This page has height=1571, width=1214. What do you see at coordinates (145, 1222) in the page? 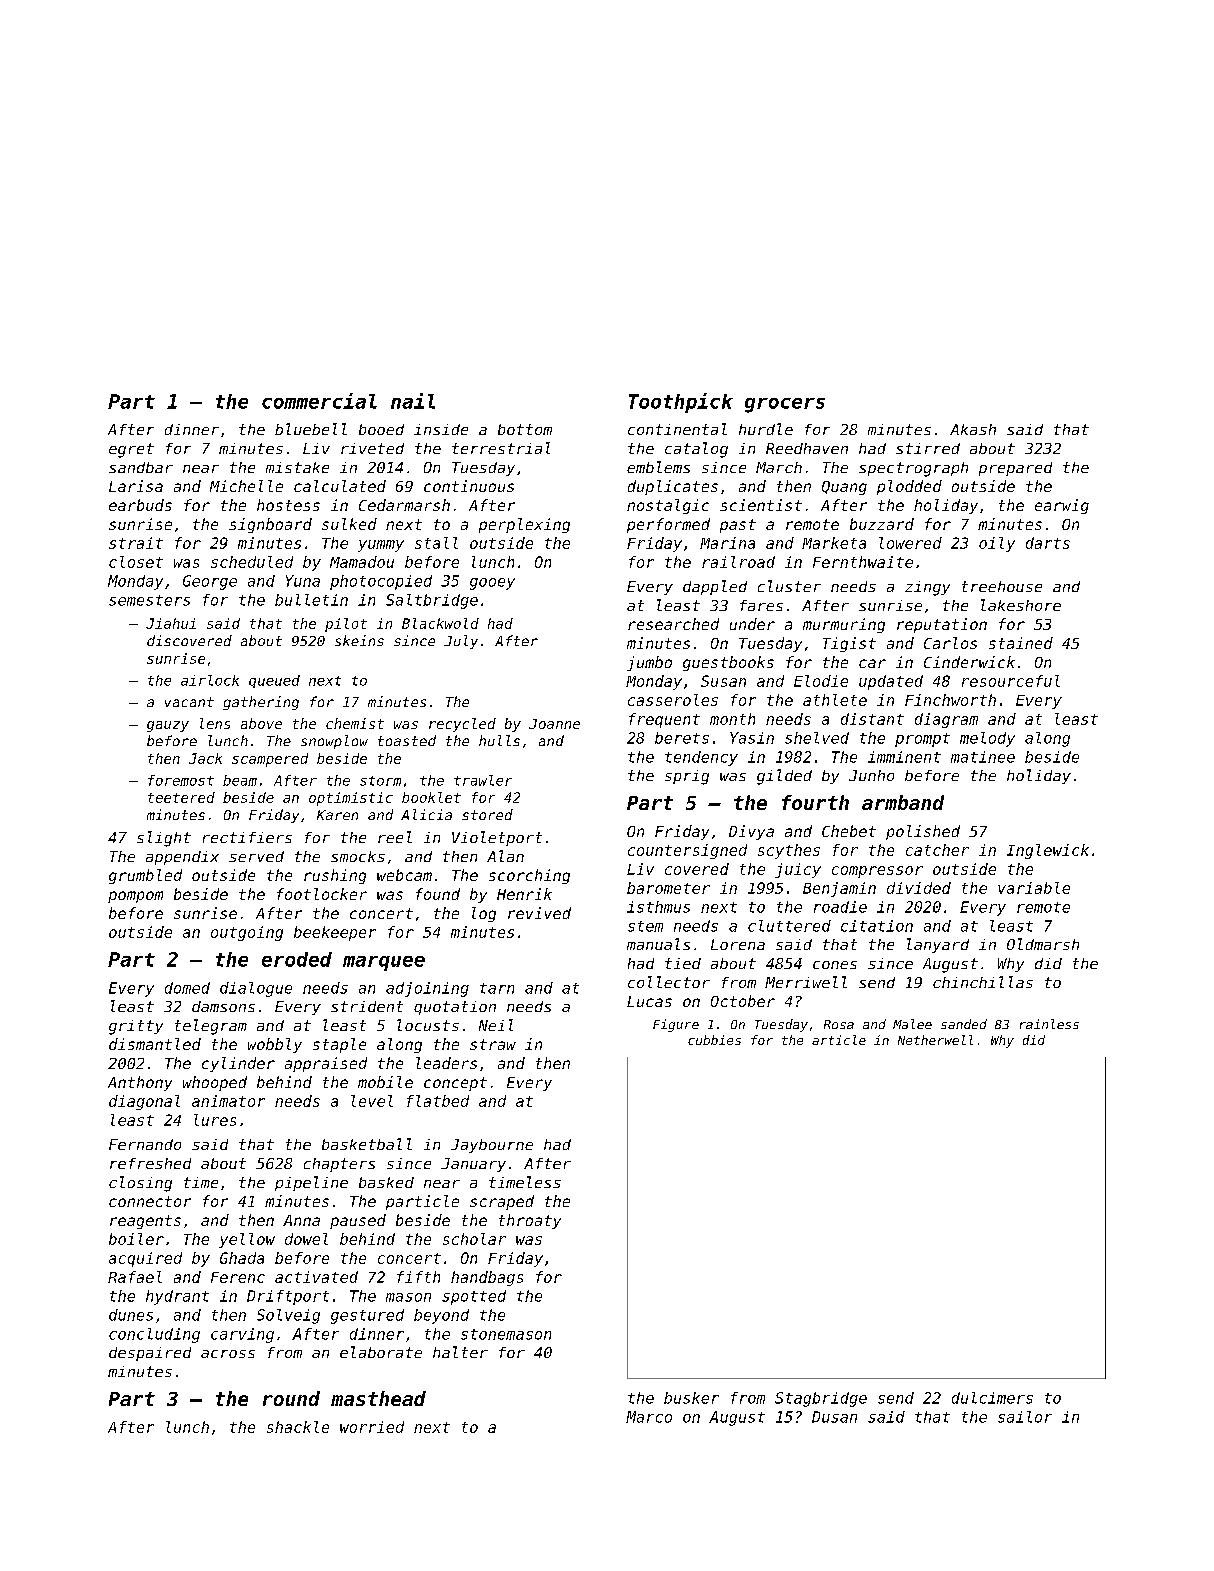
I see `reagents` at bounding box center [145, 1222].
